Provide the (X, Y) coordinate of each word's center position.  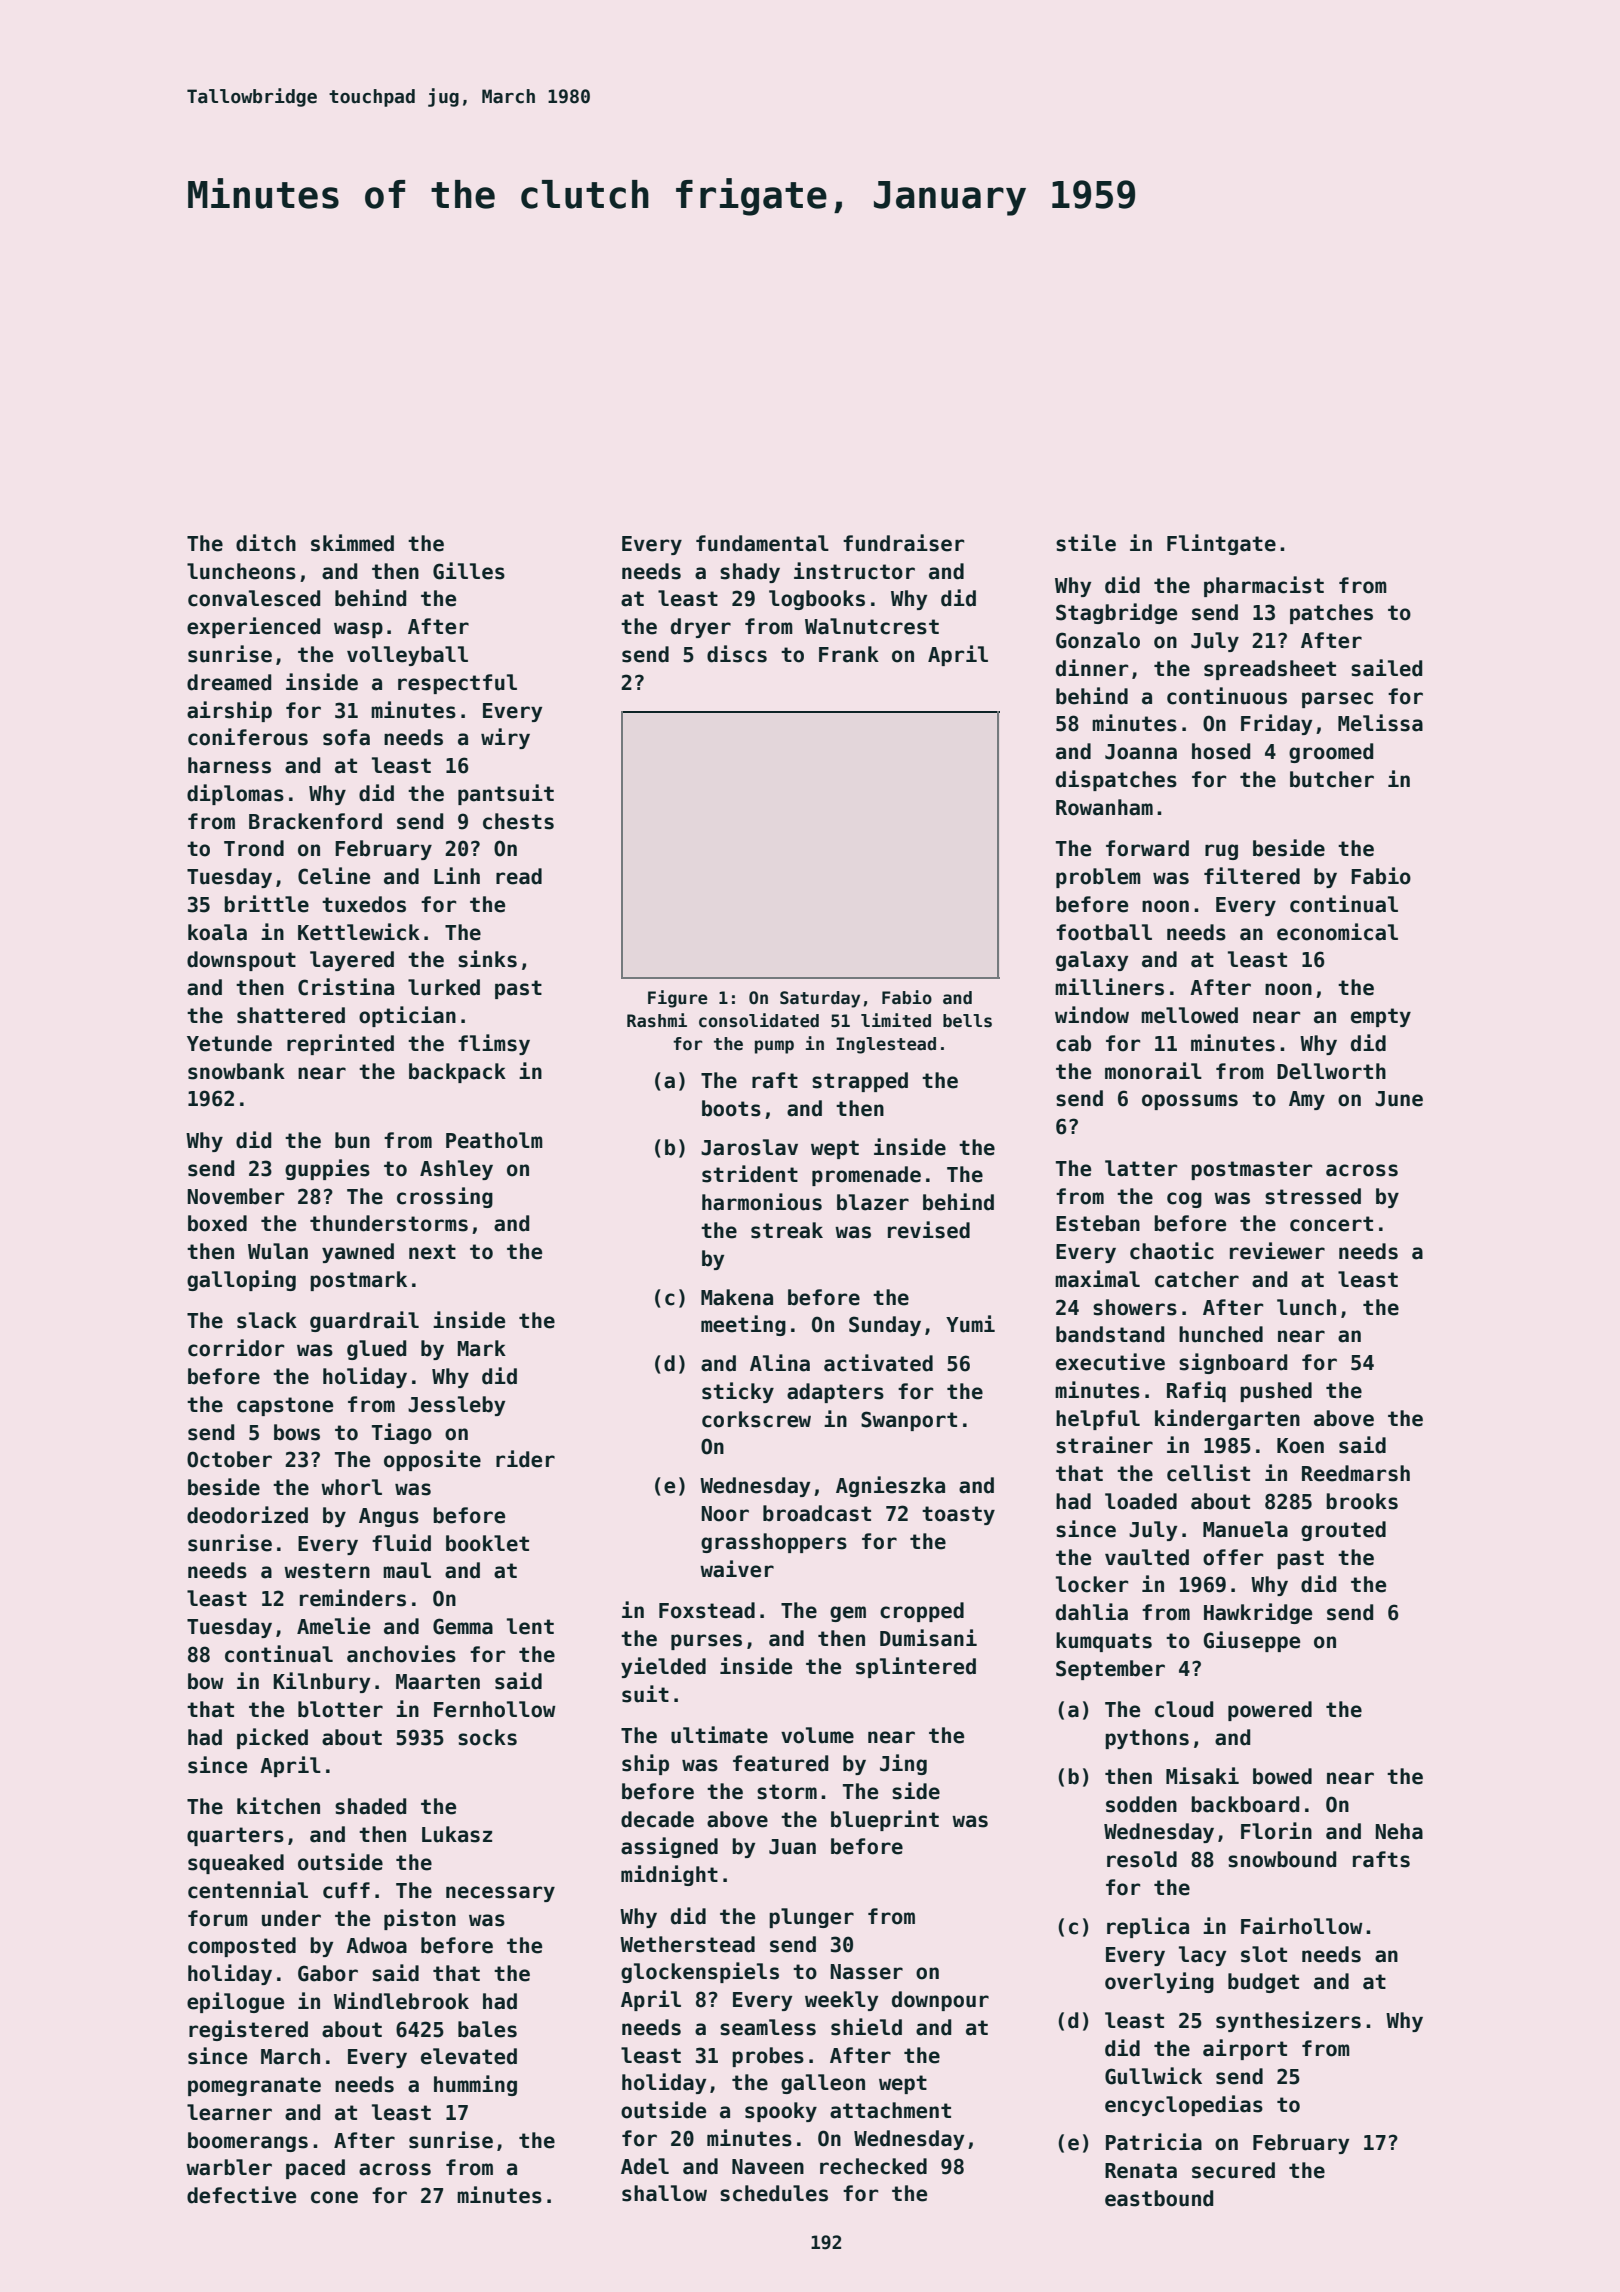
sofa (346, 737)
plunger (811, 1918)
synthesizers (1288, 2021)
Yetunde (229, 1043)
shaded (370, 1806)
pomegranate (254, 2086)
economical (1337, 932)
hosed (1221, 751)
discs (737, 654)
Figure (678, 999)
